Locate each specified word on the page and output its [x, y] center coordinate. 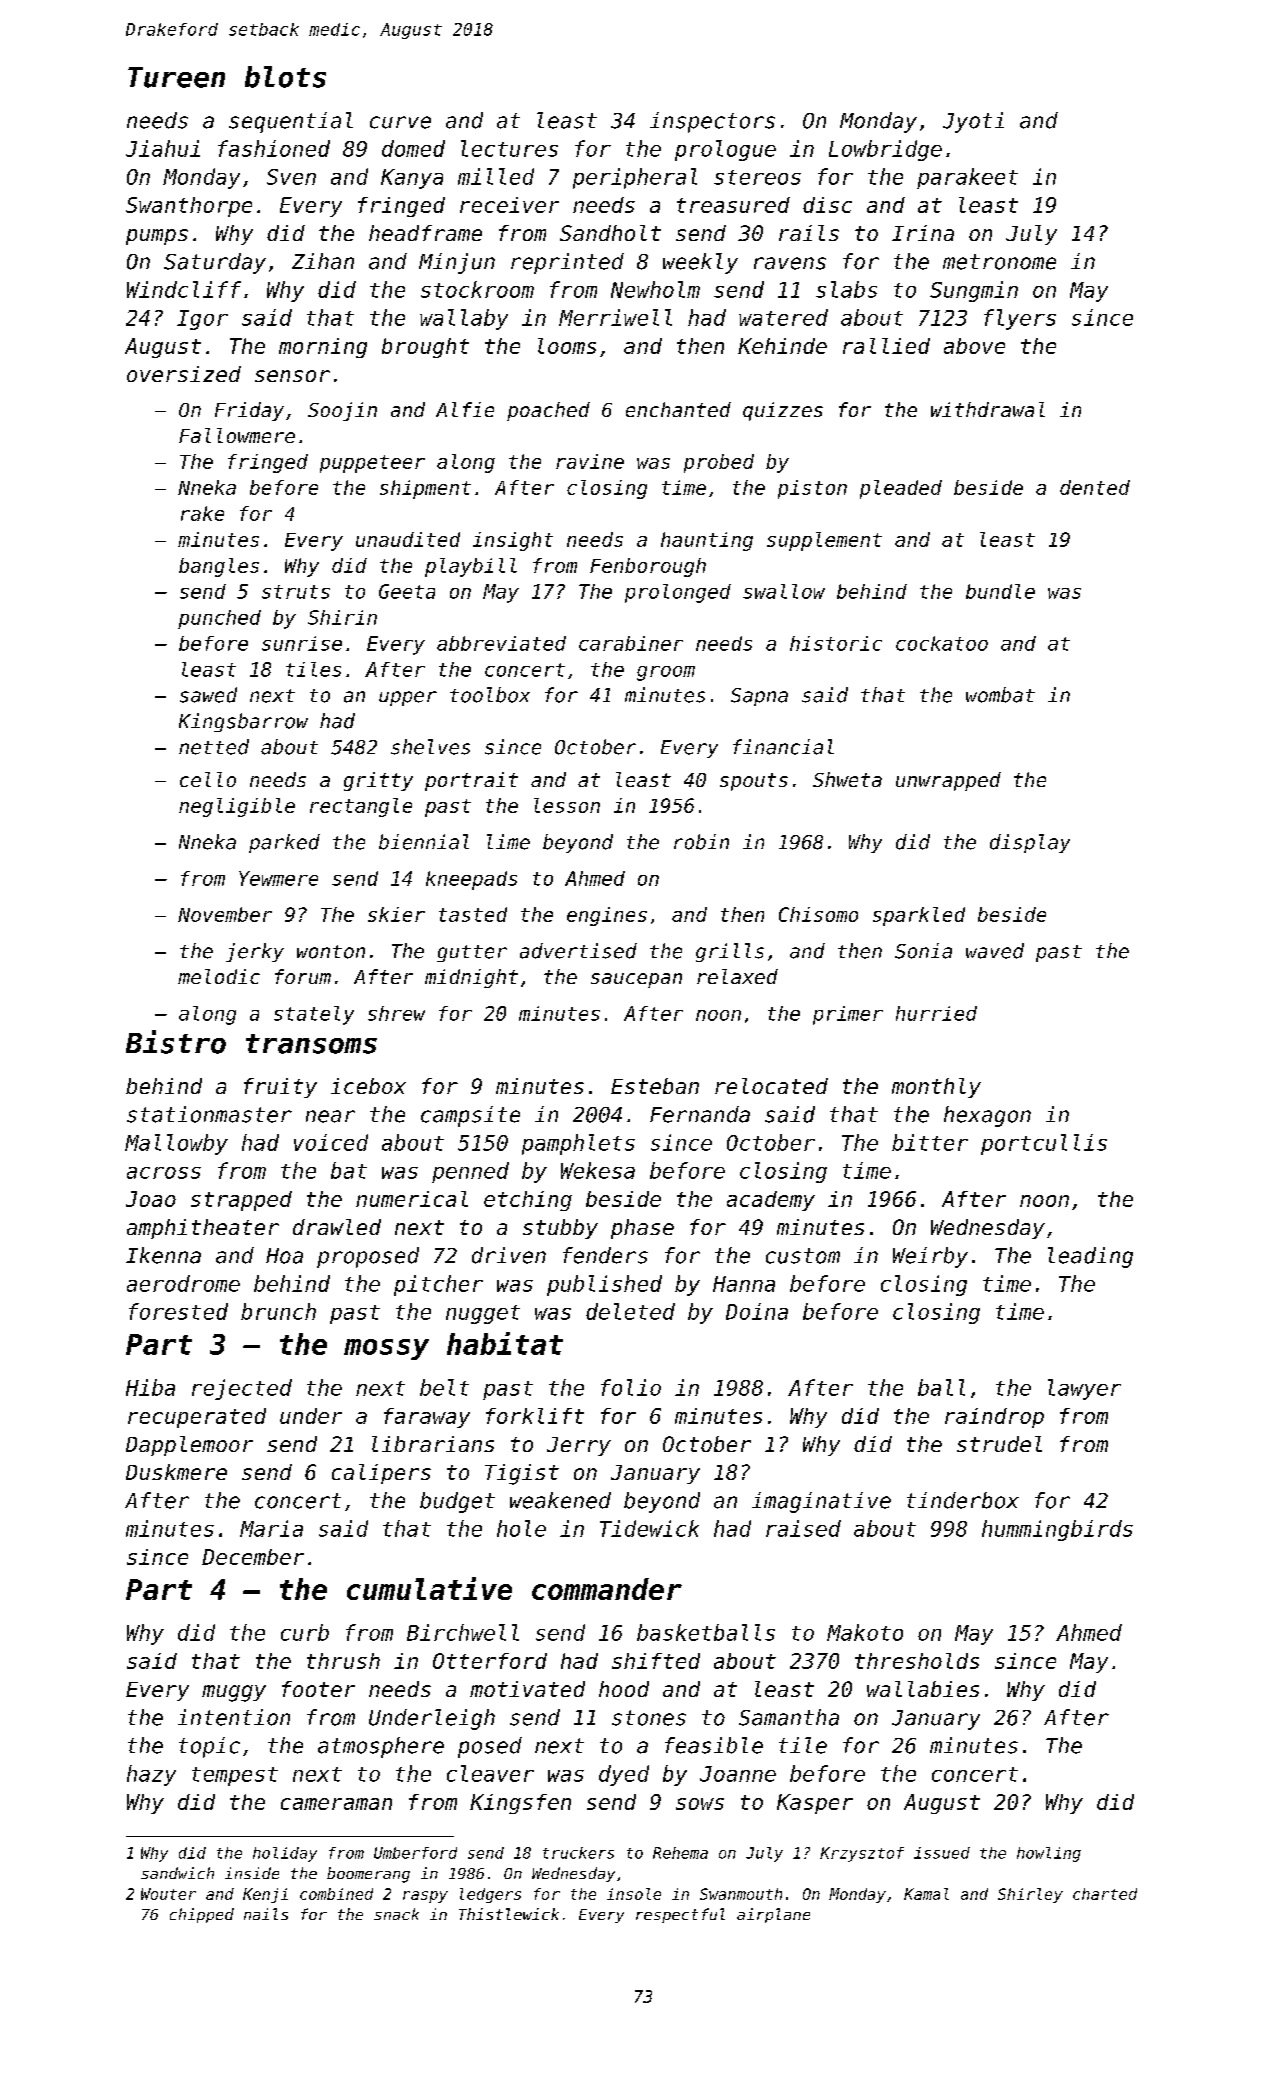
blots [285, 77]
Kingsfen [520, 1804]
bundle [1000, 591]
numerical [412, 1199]
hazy [151, 1775]
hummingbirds [1057, 1530]
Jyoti [973, 122]
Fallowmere [237, 435]
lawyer [1084, 1389]
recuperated [197, 1418]
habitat [505, 1343]
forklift [535, 1416]
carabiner [631, 643]
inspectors [712, 122]
